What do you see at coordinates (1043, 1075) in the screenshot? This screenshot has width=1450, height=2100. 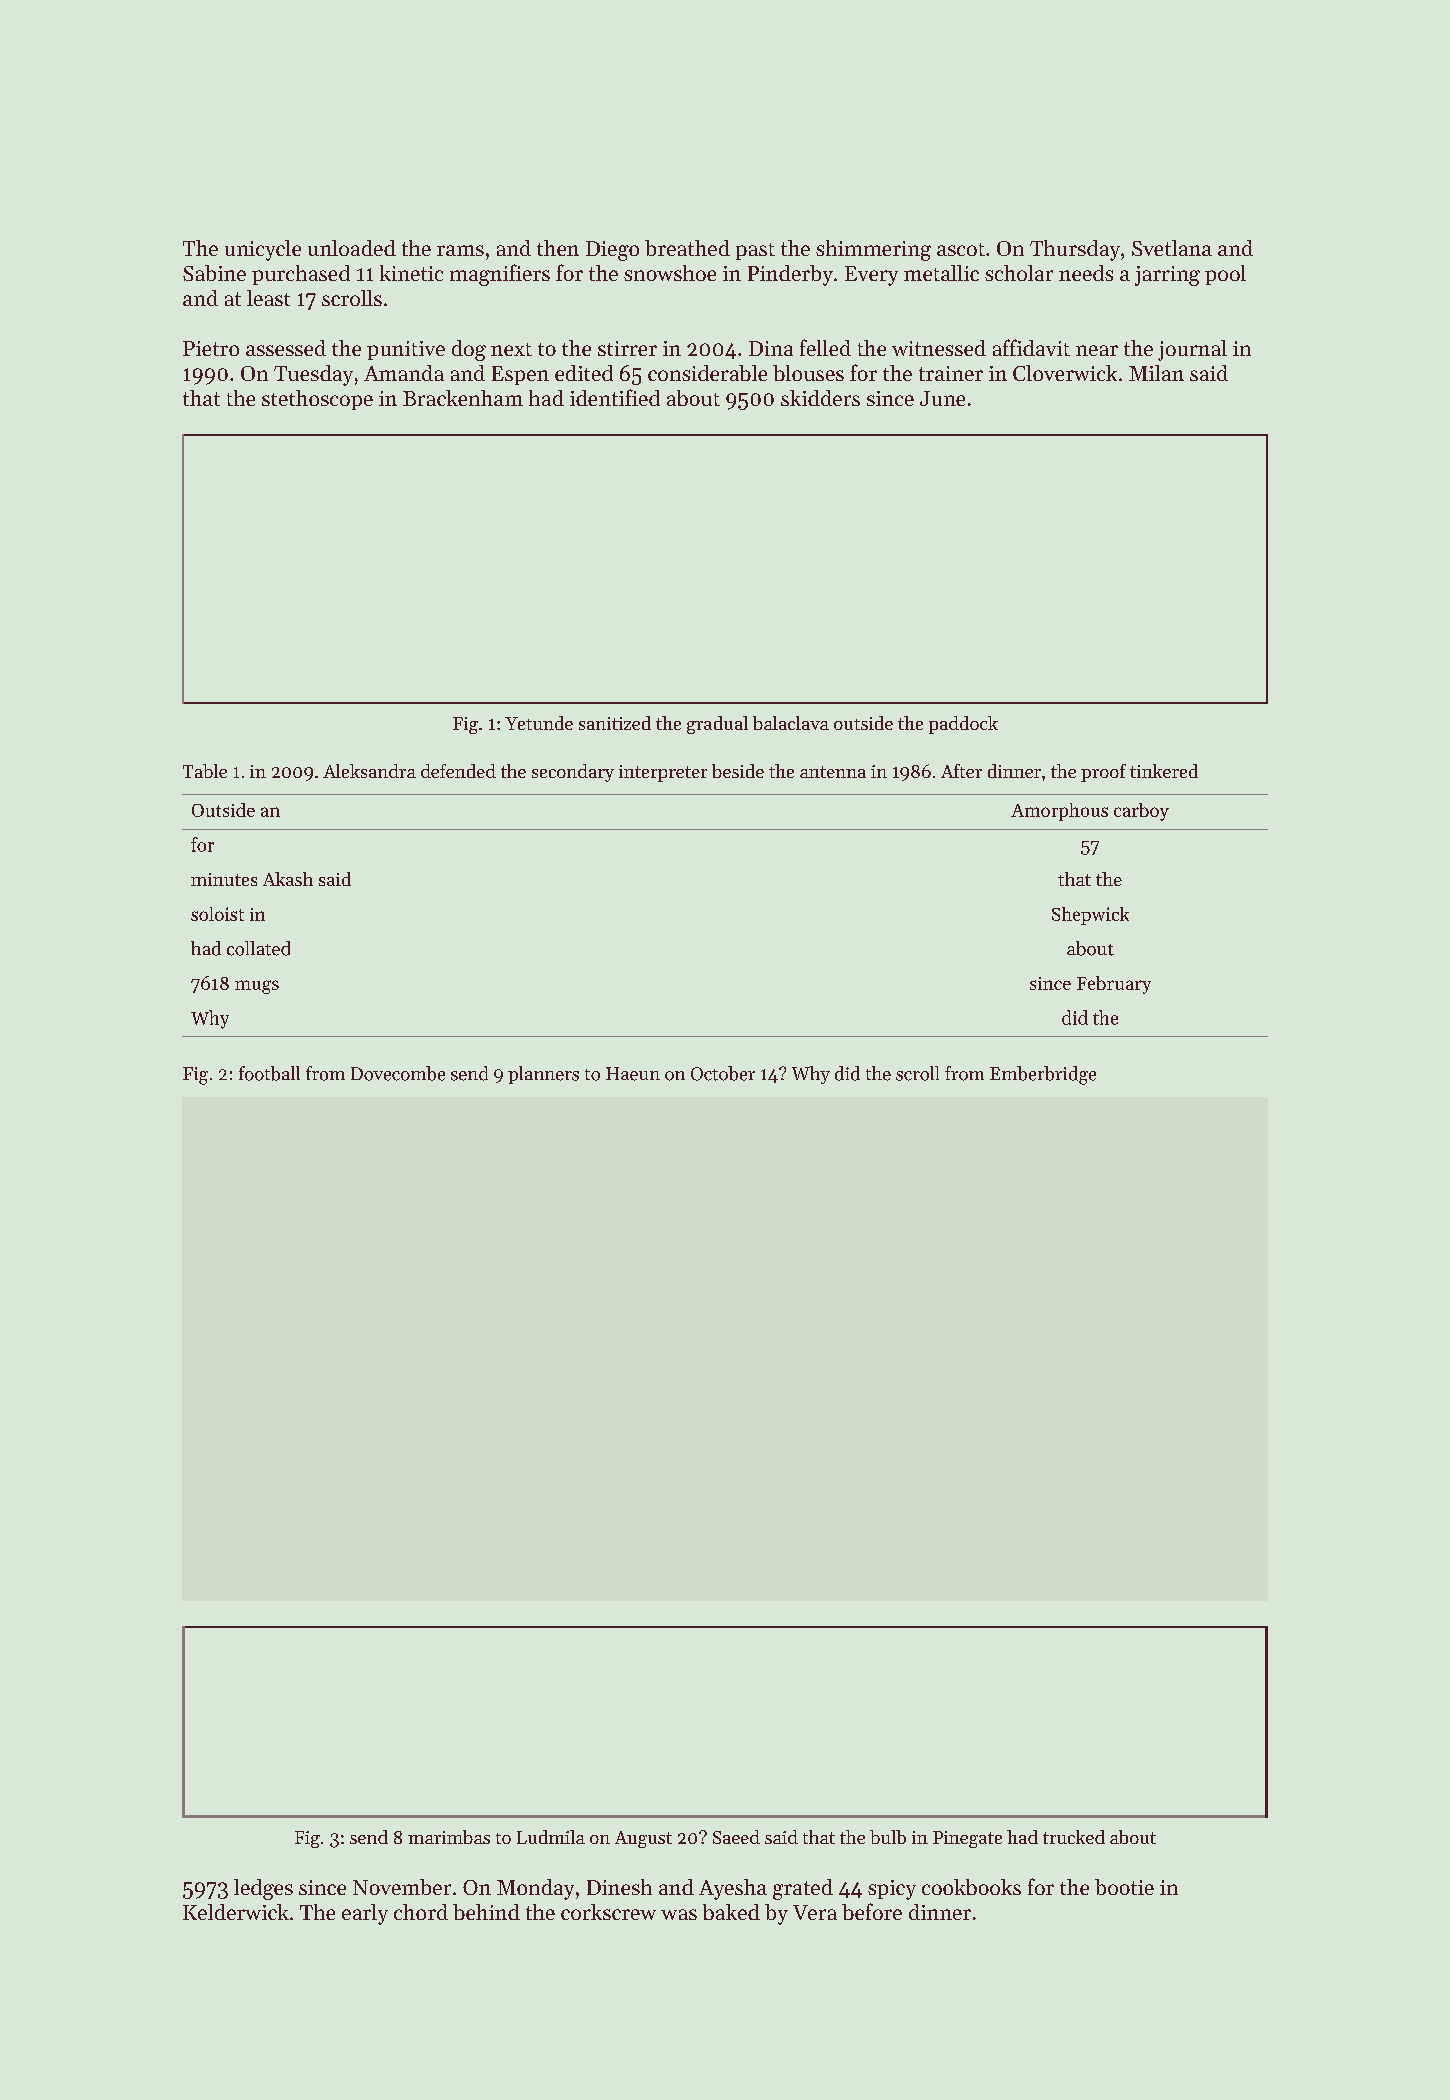 I see `Emberbridge` at bounding box center [1043, 1075].
